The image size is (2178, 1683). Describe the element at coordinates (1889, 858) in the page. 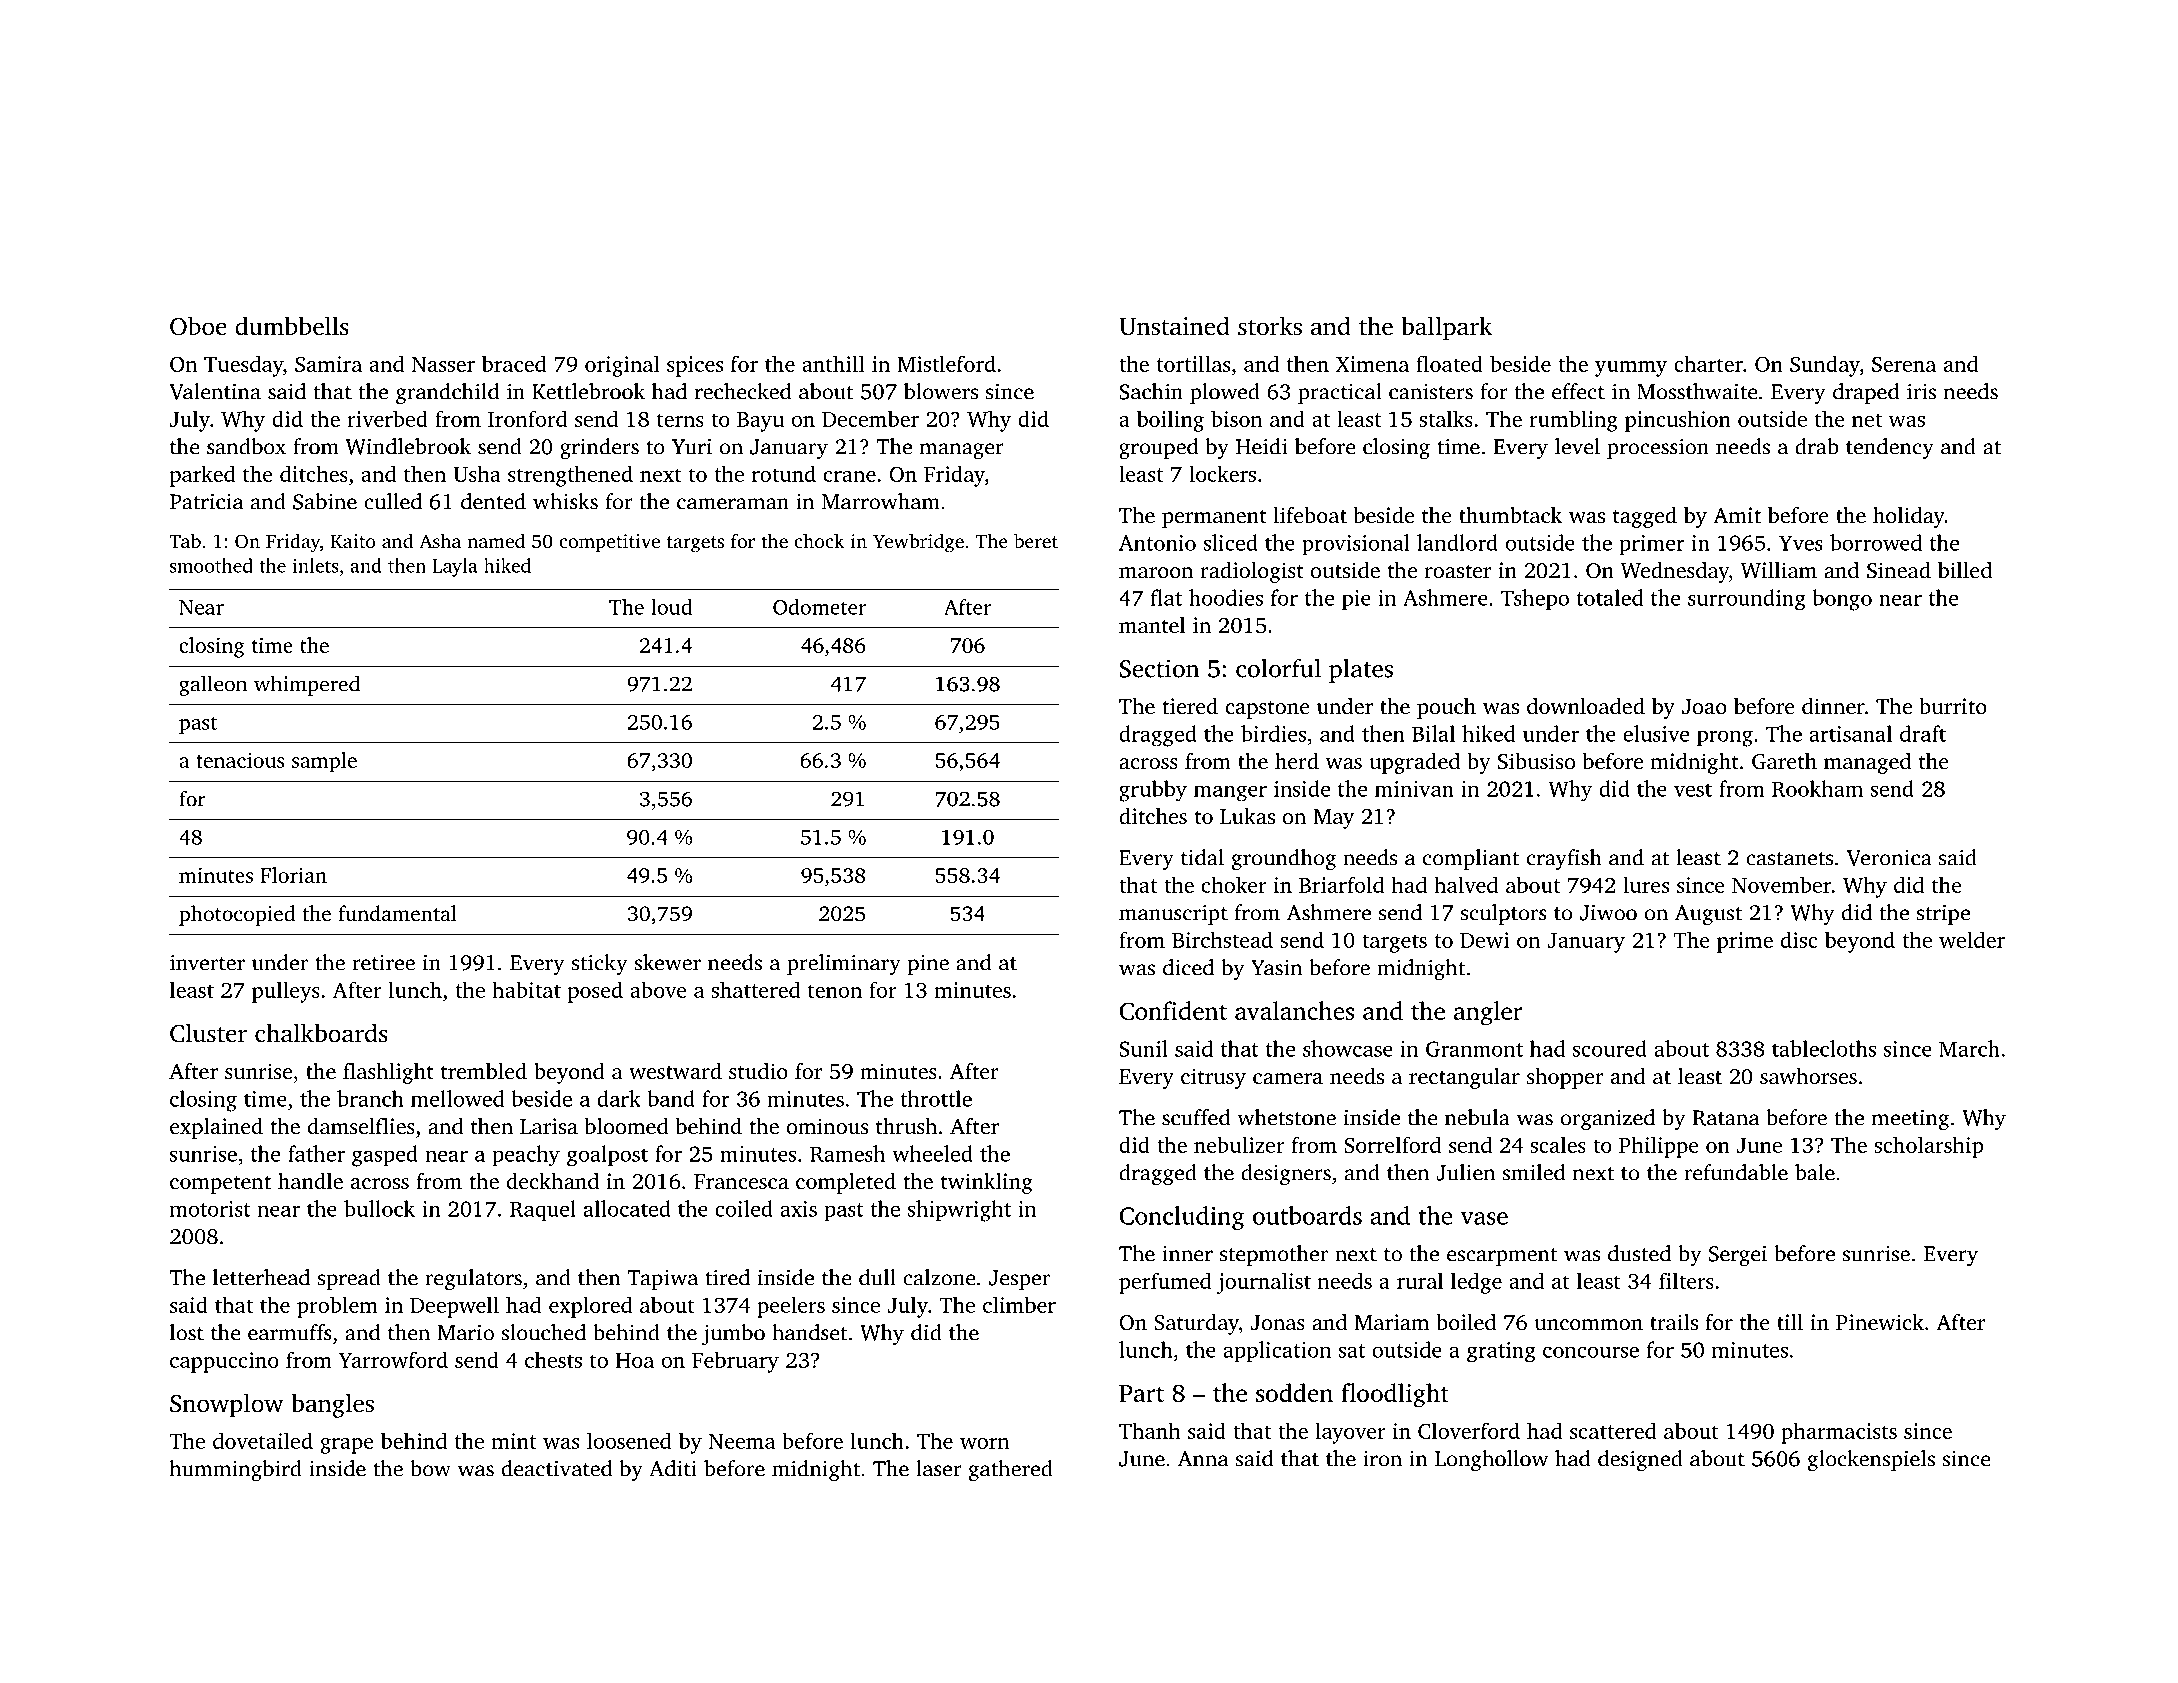

I see `Veronica` at that location.
